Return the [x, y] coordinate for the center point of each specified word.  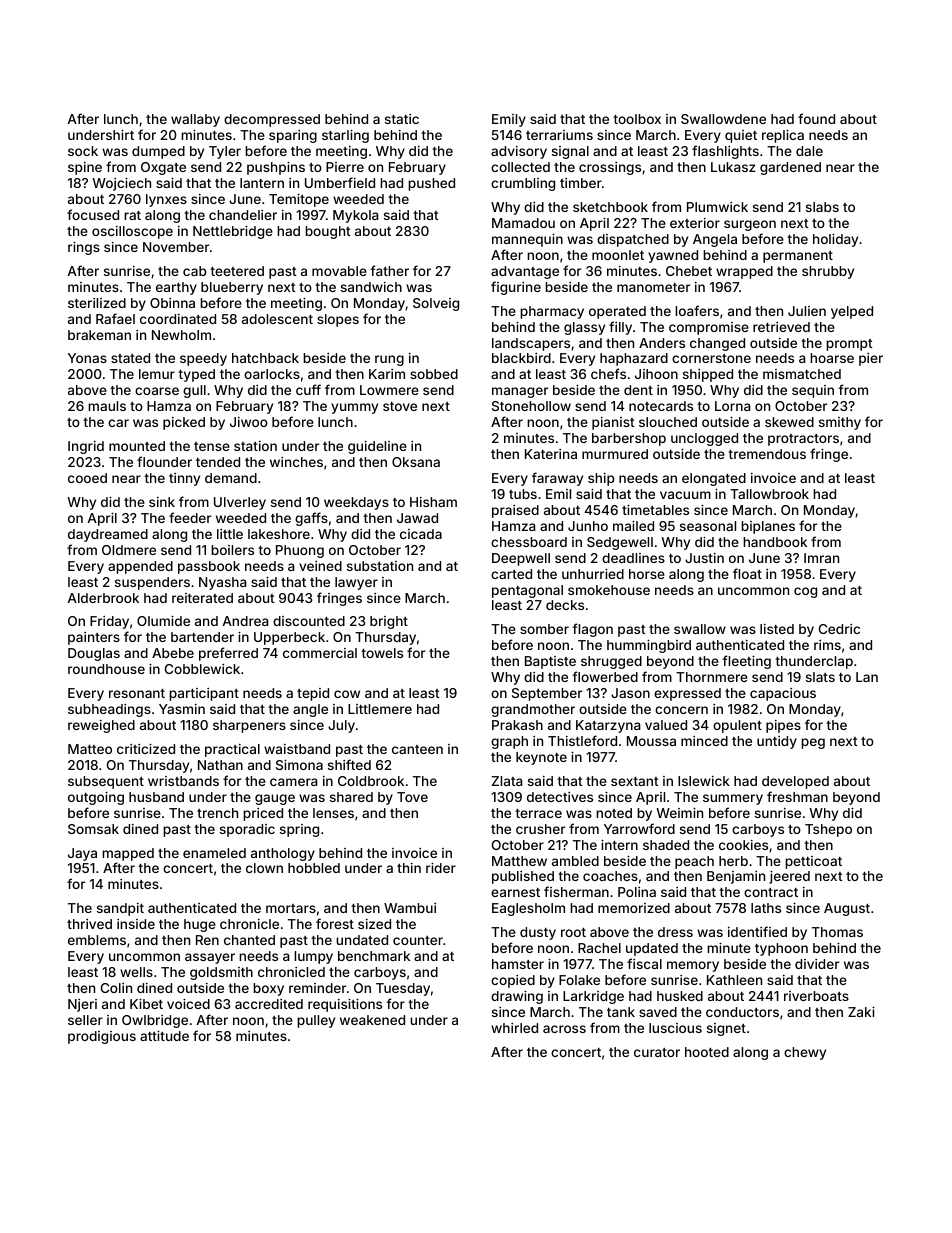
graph [509, 742]
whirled [514, 1028]
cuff [308, 389]
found [816, 118]
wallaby [195, 120]
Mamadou [523, 223]
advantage [525, 272]
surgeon [750, 225]
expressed [687, 694]
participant [204, 694]
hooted [707, 1052]
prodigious [102, 1037]
